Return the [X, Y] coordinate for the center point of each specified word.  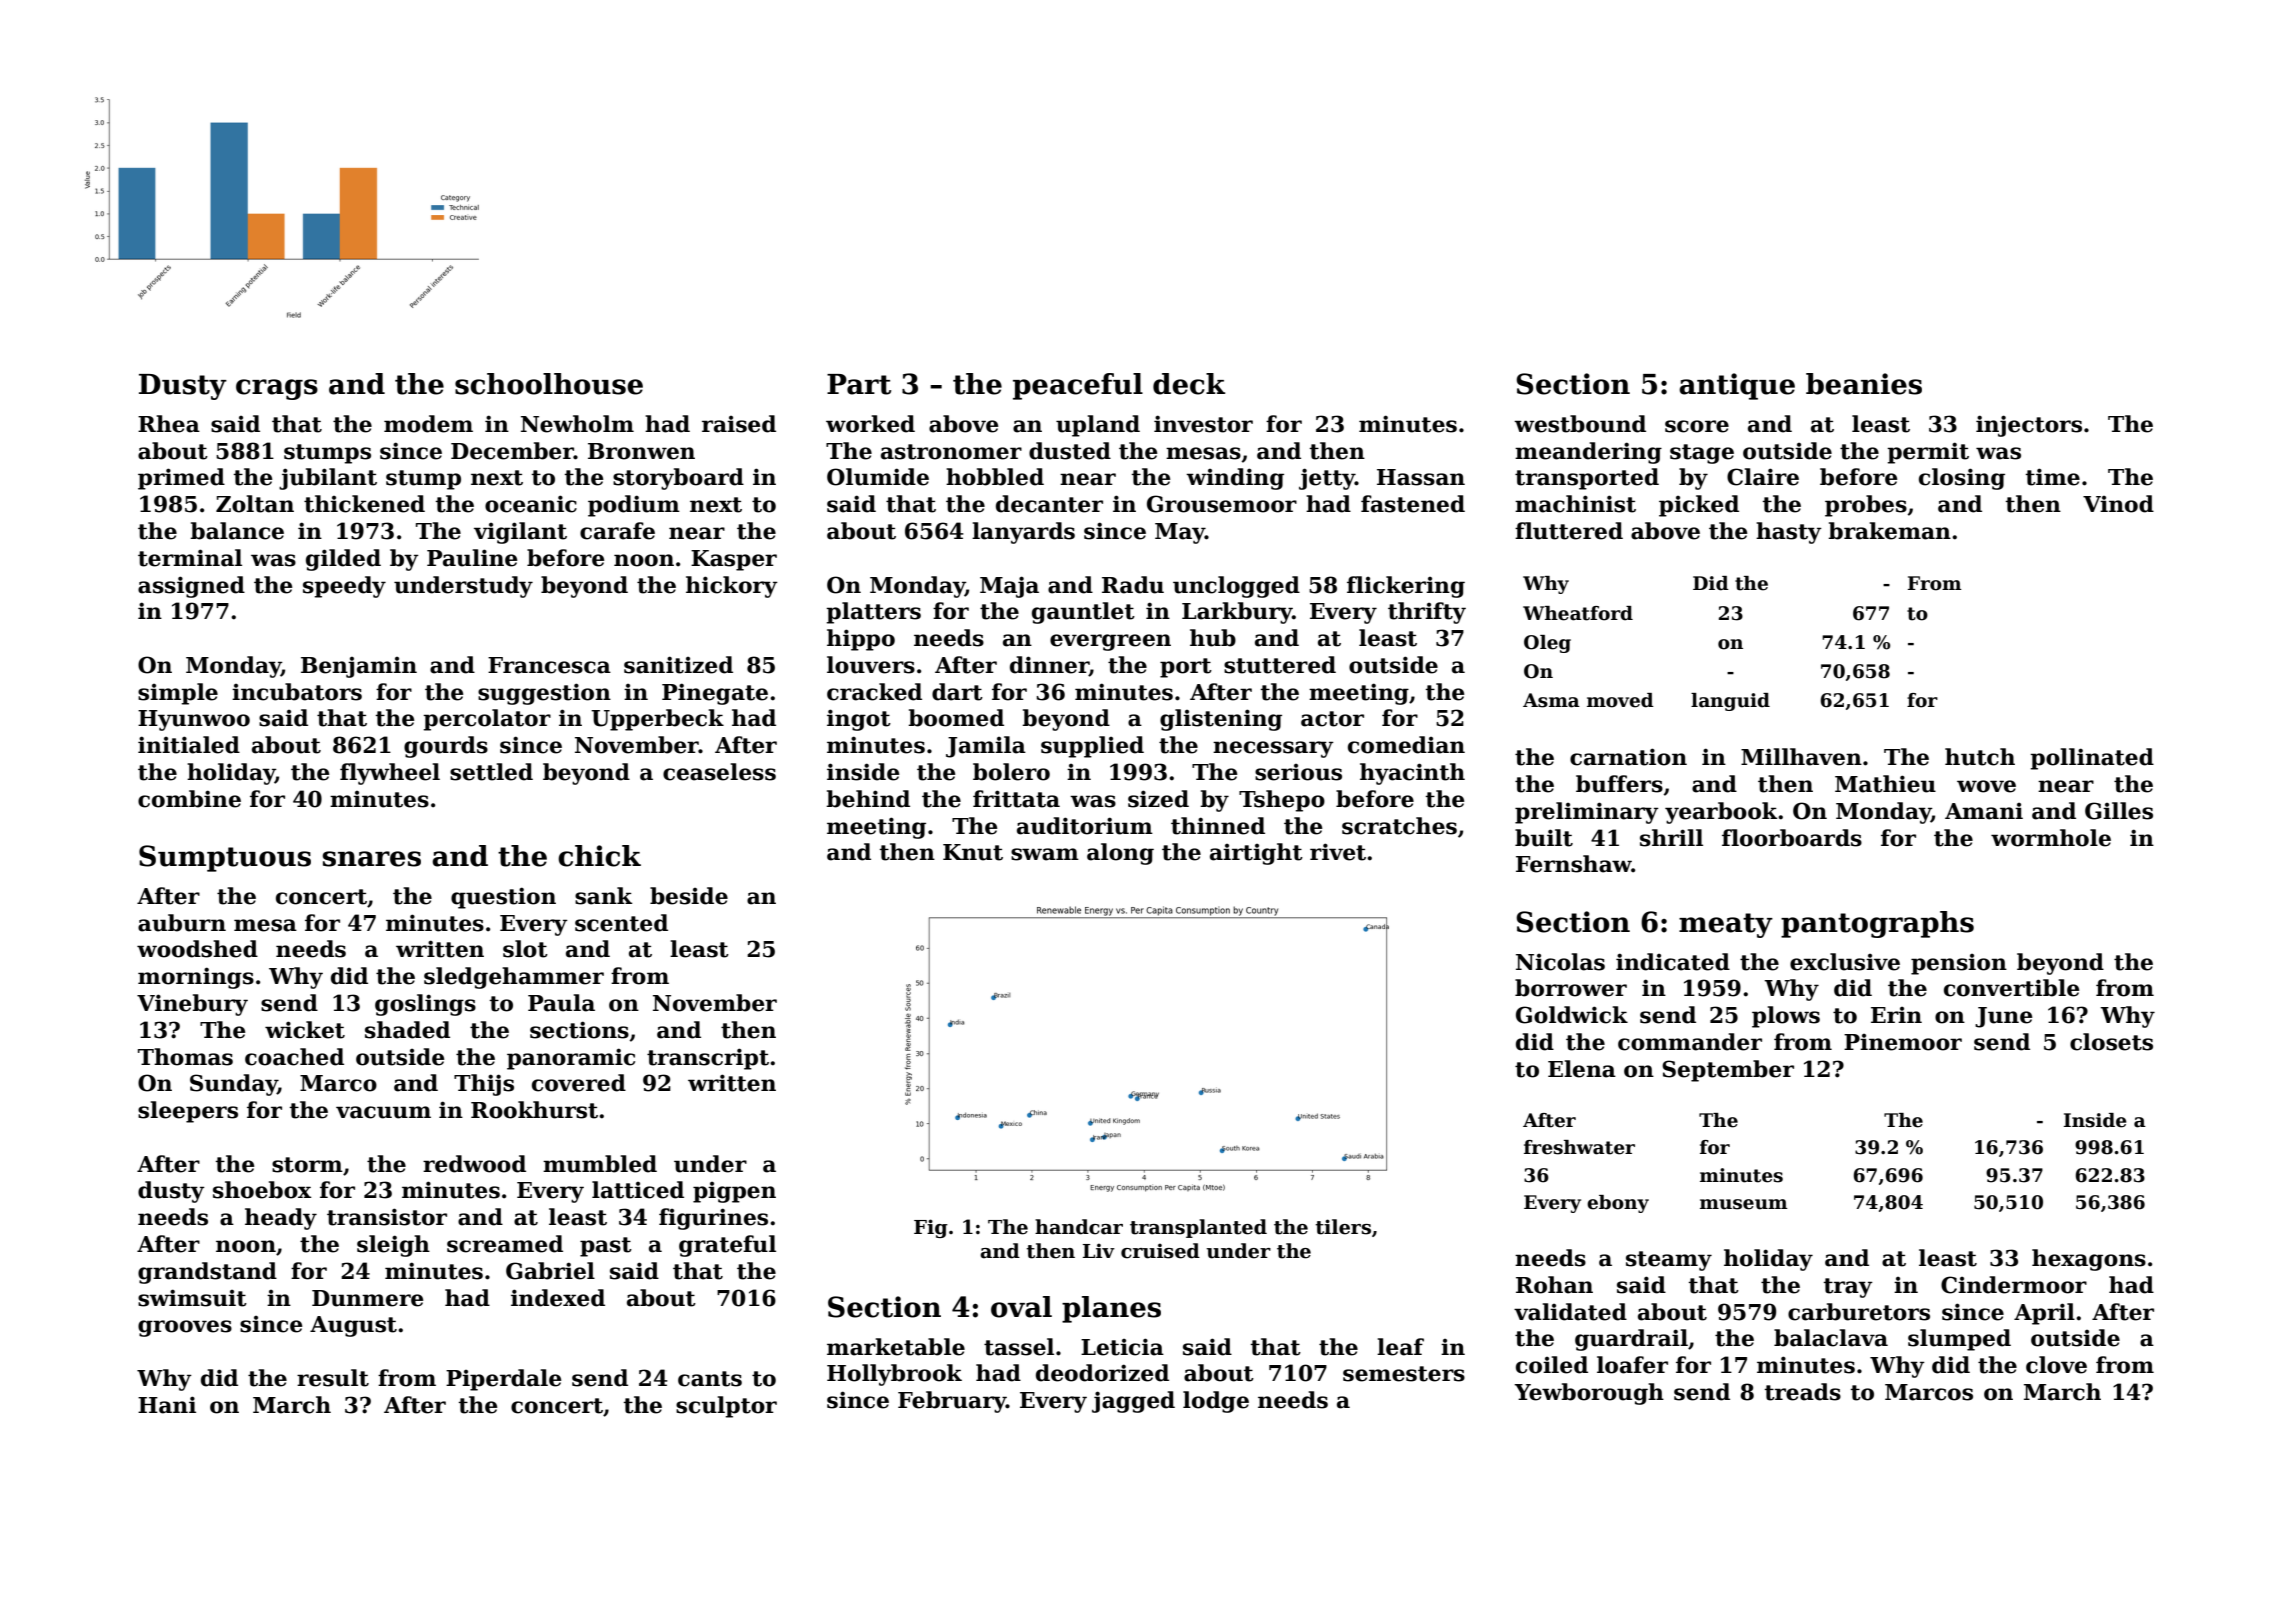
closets [2111, 1042]
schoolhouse [549, 384]
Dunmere [367, 1298]
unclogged [1236, 587]
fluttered [1569, 531]
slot [525, 949]
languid [1730, 702]
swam [1045, 854]
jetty [1327, 479]
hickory [732, 587]
